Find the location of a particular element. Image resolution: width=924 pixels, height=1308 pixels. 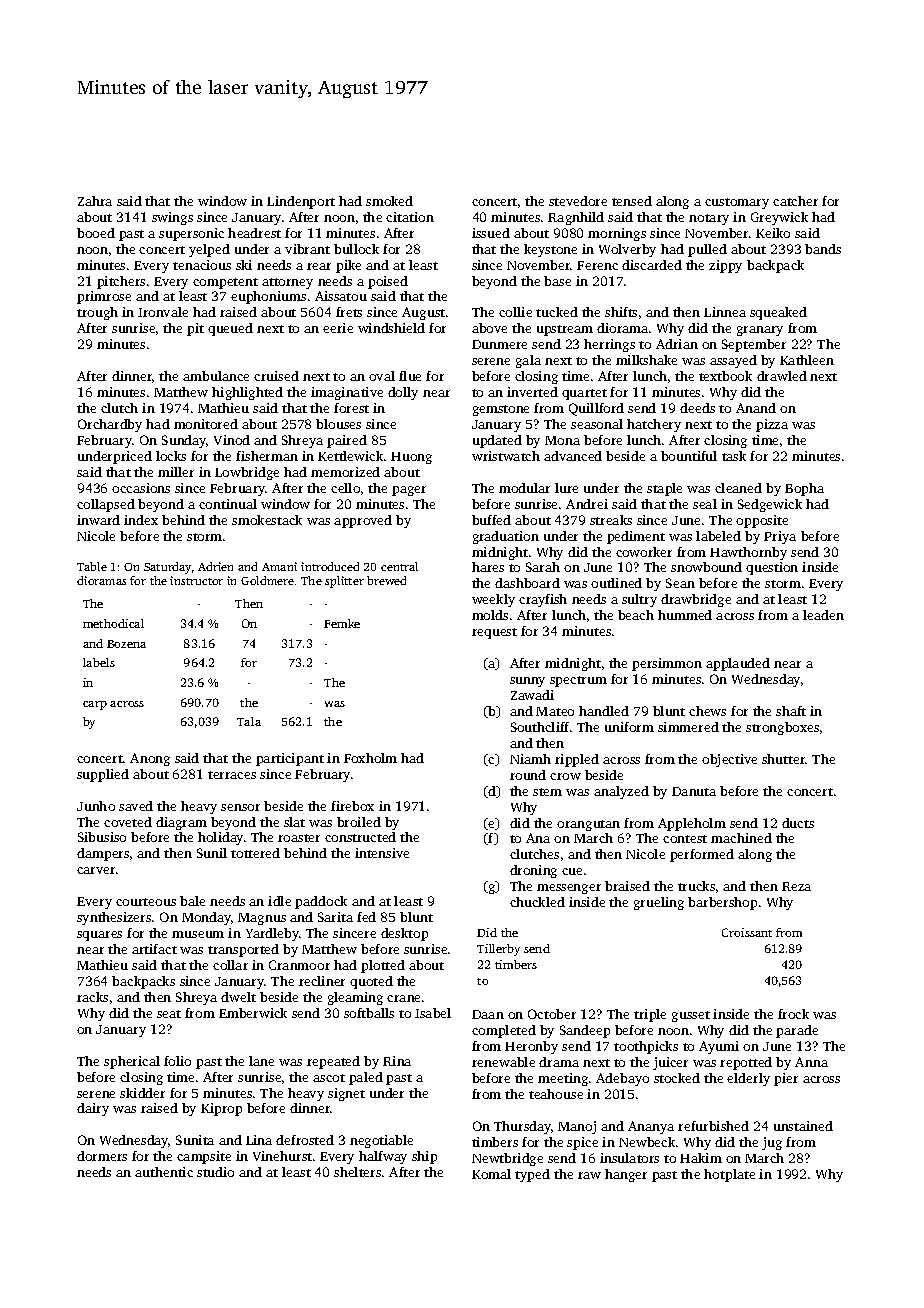

smokestack is located at coordinates (267, 520).
